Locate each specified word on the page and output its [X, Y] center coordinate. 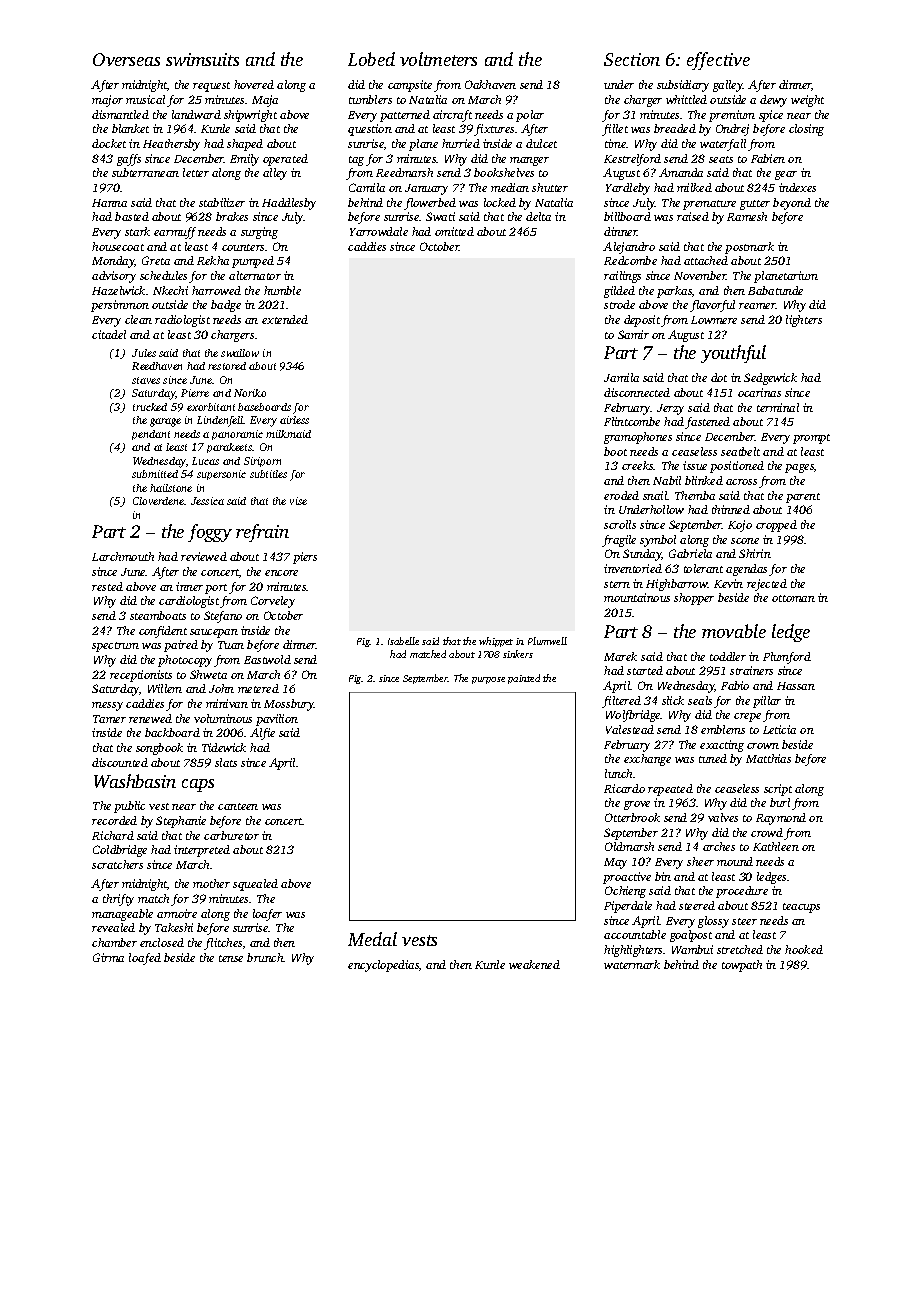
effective [718, 61]
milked [694, 187]
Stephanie [181, 822]
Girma [108, 957]
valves [723, 817]
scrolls [620, 524]
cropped [776, 526]
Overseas [126, 59]
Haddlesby [289, 204]
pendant [151, 435]
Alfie [262, 734]
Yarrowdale [379, 231]
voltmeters [438, 59]
